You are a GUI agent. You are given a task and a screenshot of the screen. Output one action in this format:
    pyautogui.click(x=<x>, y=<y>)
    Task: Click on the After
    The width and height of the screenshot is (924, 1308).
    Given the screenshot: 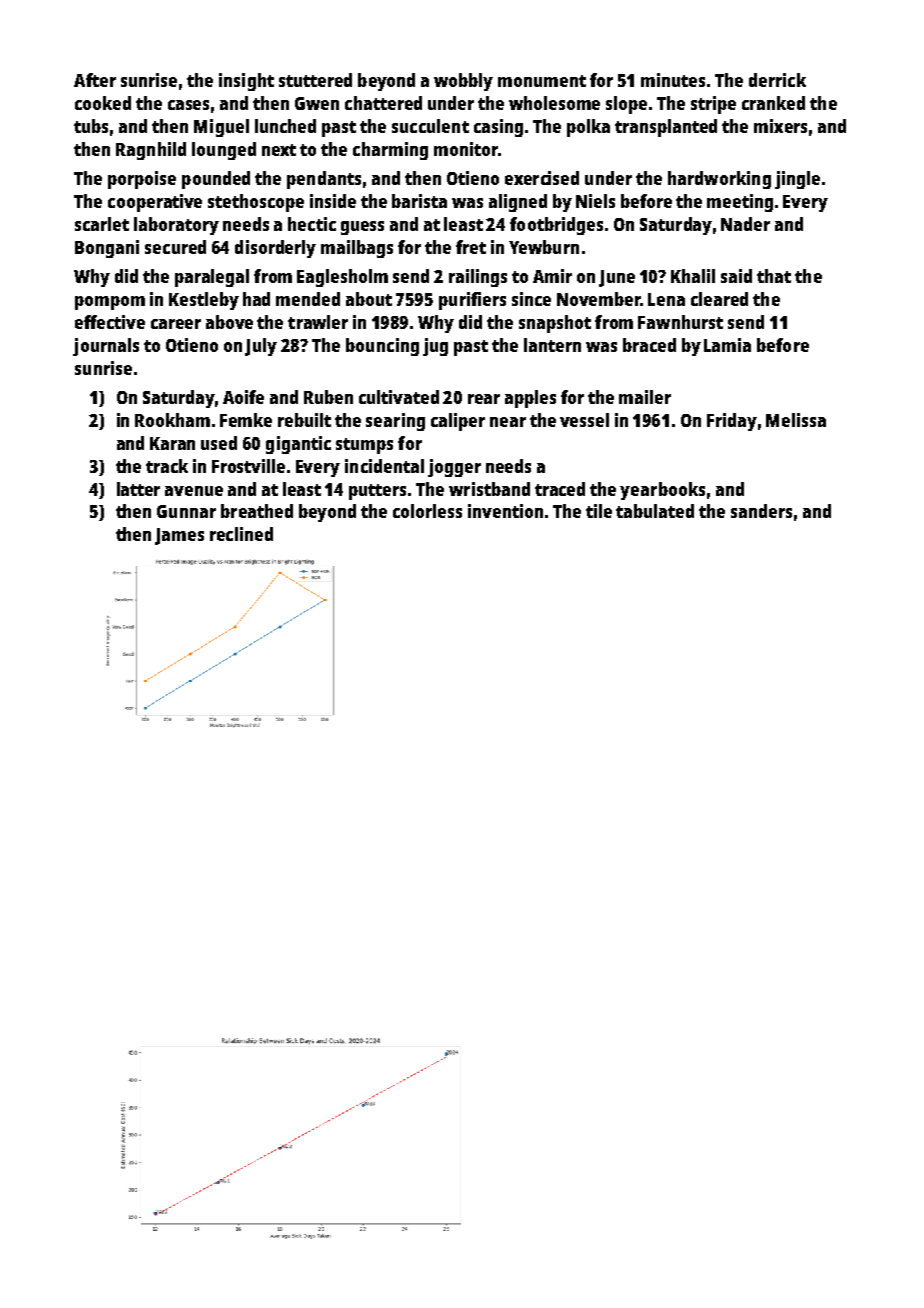 What is the action you would take?
    pyautogui.click(x=95, y=80)
